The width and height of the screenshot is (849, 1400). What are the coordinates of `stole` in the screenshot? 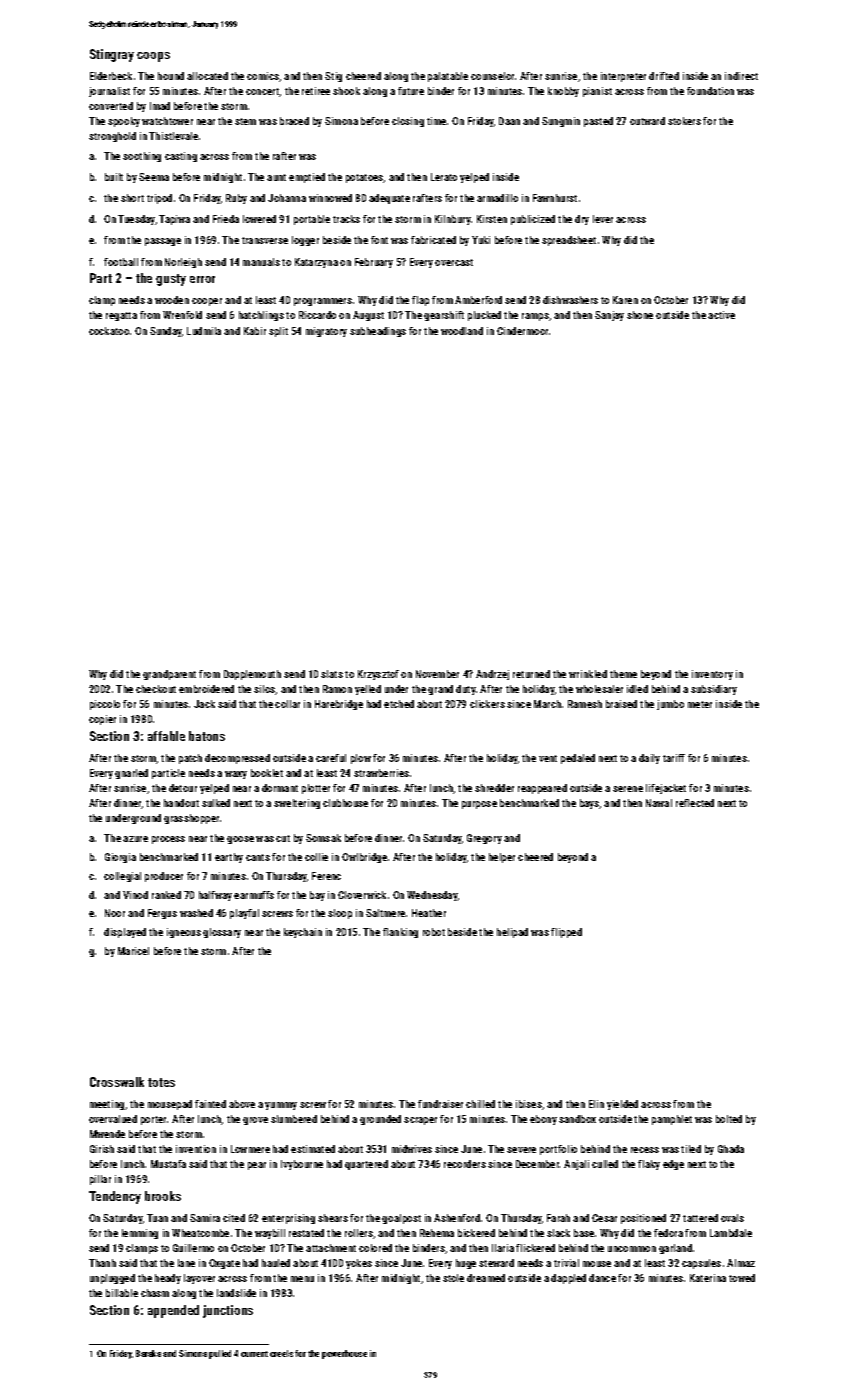 It's located at (453, 1278).
